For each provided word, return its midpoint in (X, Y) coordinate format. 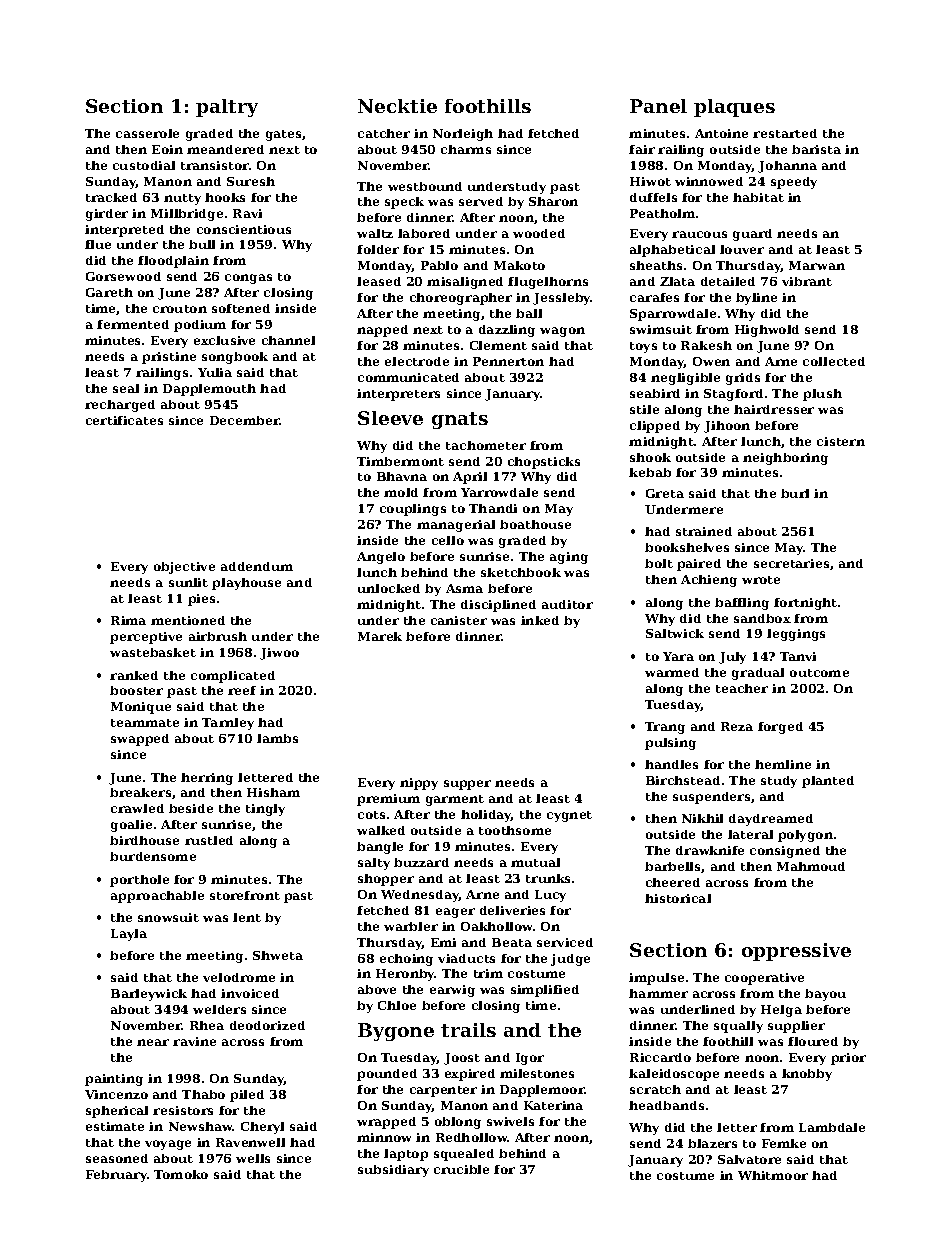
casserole (147, 133)
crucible (461, 1169)
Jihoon (727, 427)
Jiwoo (279, 654)
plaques (734, 108)
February (116, 1176)
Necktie (397, 106)
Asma (464, 588)
